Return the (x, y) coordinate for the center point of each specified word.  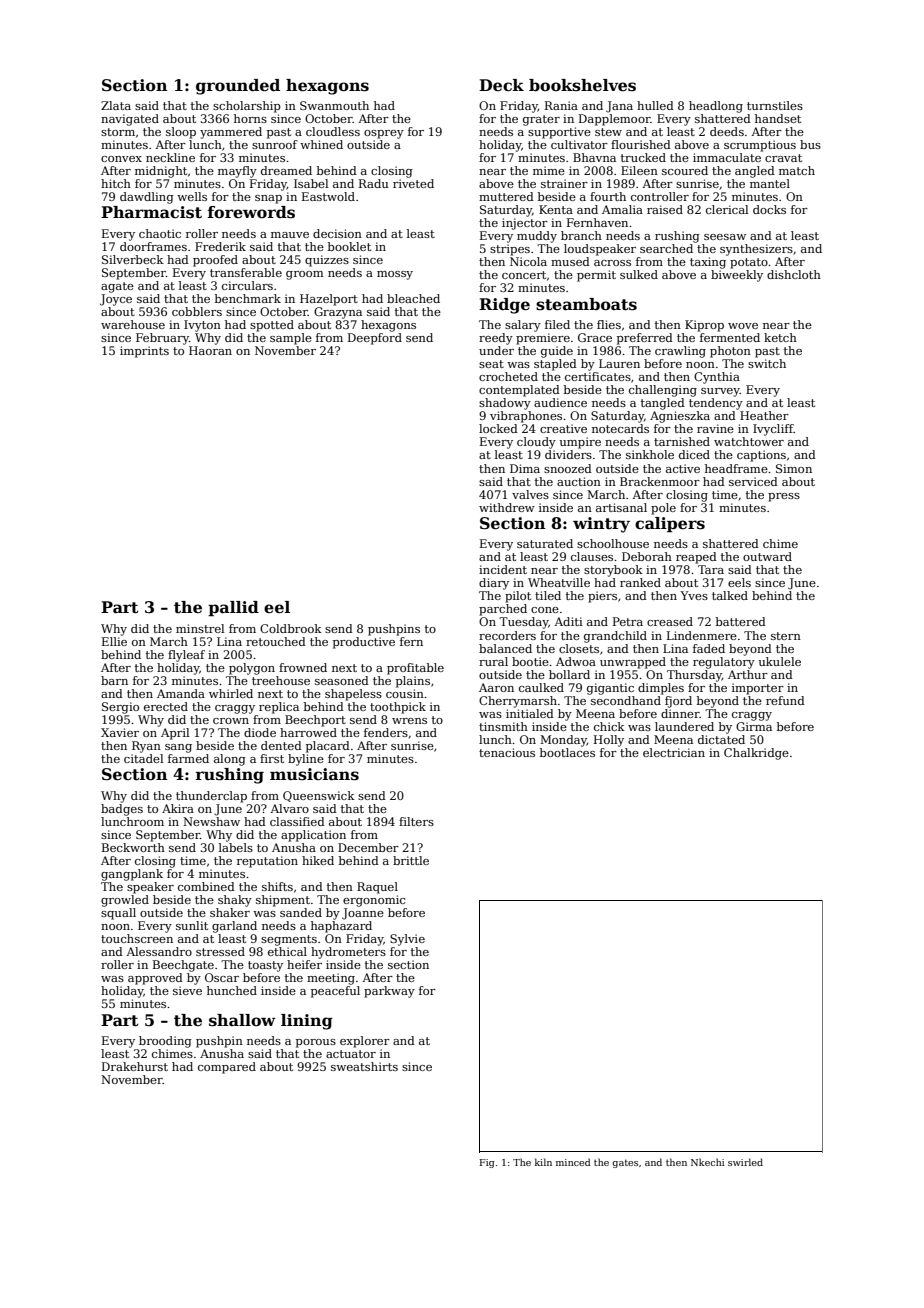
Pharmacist (151, 212)
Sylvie (407, 940)
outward (767, 556)
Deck (501, 85)
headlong (716, 107)
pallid (233, 609)
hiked (318, 860)
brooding (165, 1042)
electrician (674, 752)
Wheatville (559, 582)
